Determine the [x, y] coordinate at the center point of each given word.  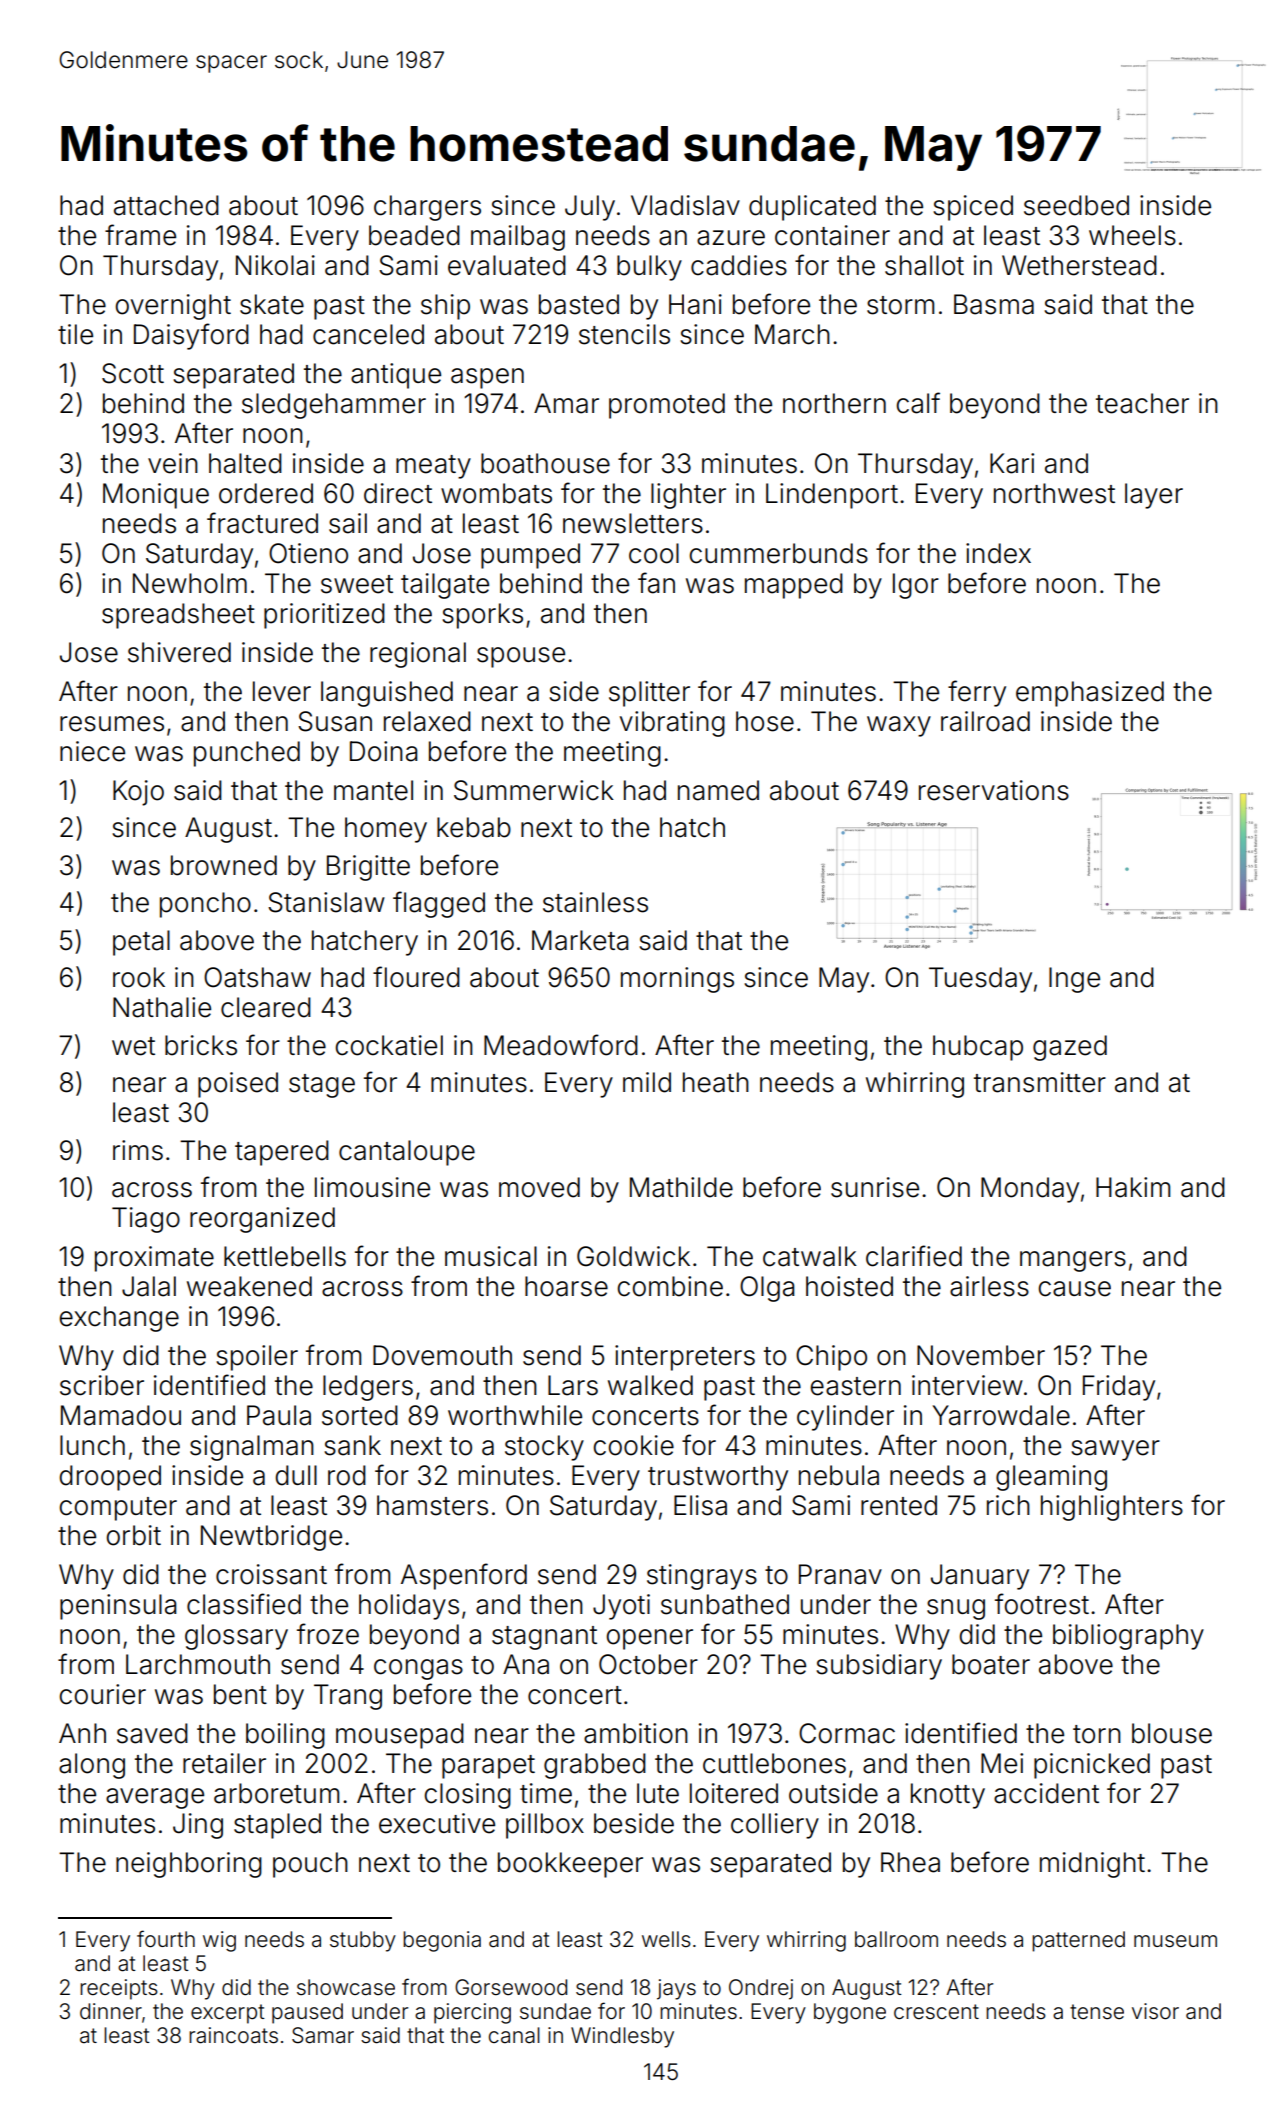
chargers [427, 208]
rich [1008, 1505]
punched [247, 754]
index [998, 553]
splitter [649, 694]
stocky [544, 1448]
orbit [133, 1535]
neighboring [189, 1865]
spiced [973, 208]
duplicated [812, 208]
